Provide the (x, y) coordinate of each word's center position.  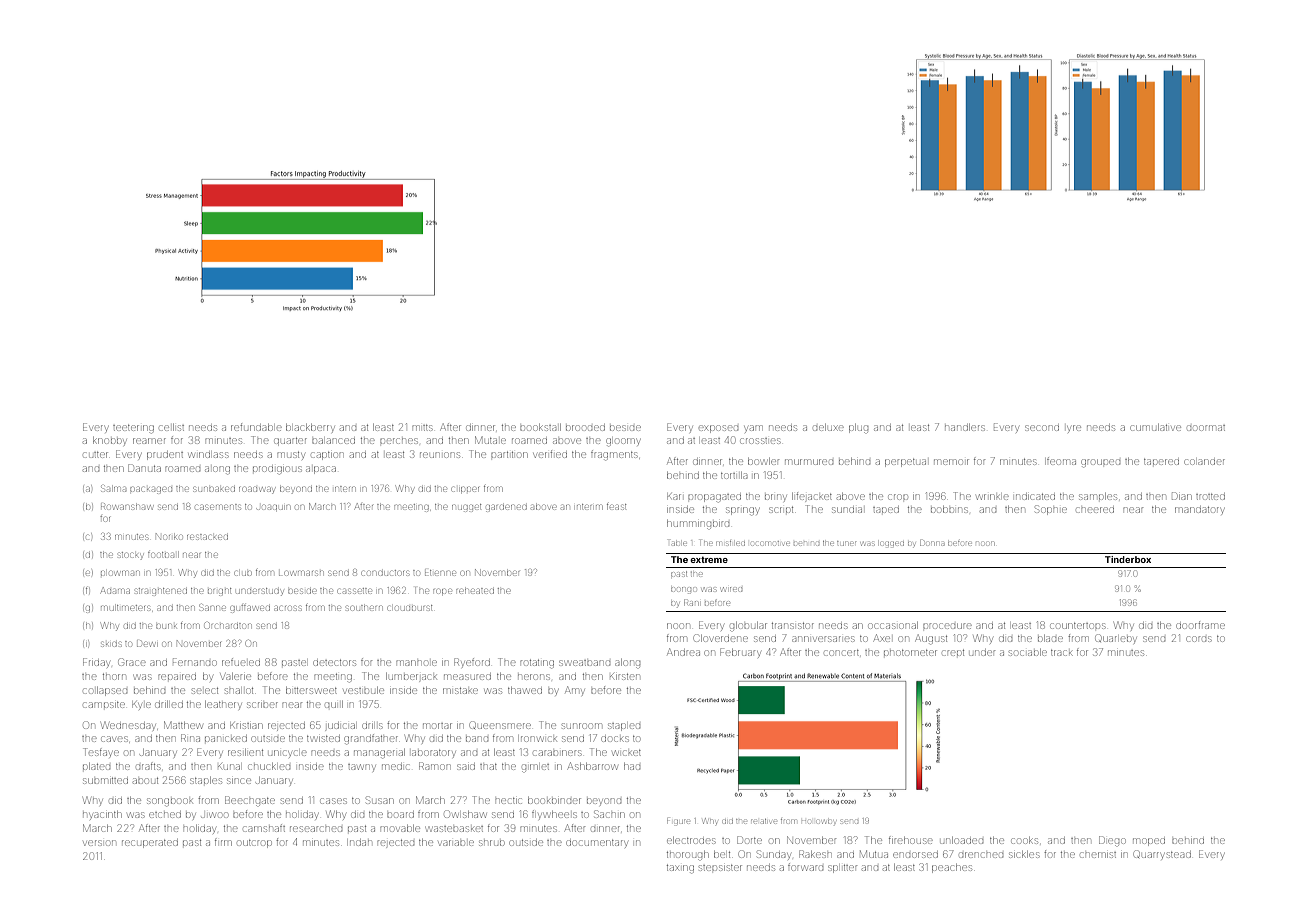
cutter (96, 455)
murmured (809, 462)
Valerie (236, 676)
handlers (965, 427)
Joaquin (273, 507)
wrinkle (993, 497)
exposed (718, 429)
